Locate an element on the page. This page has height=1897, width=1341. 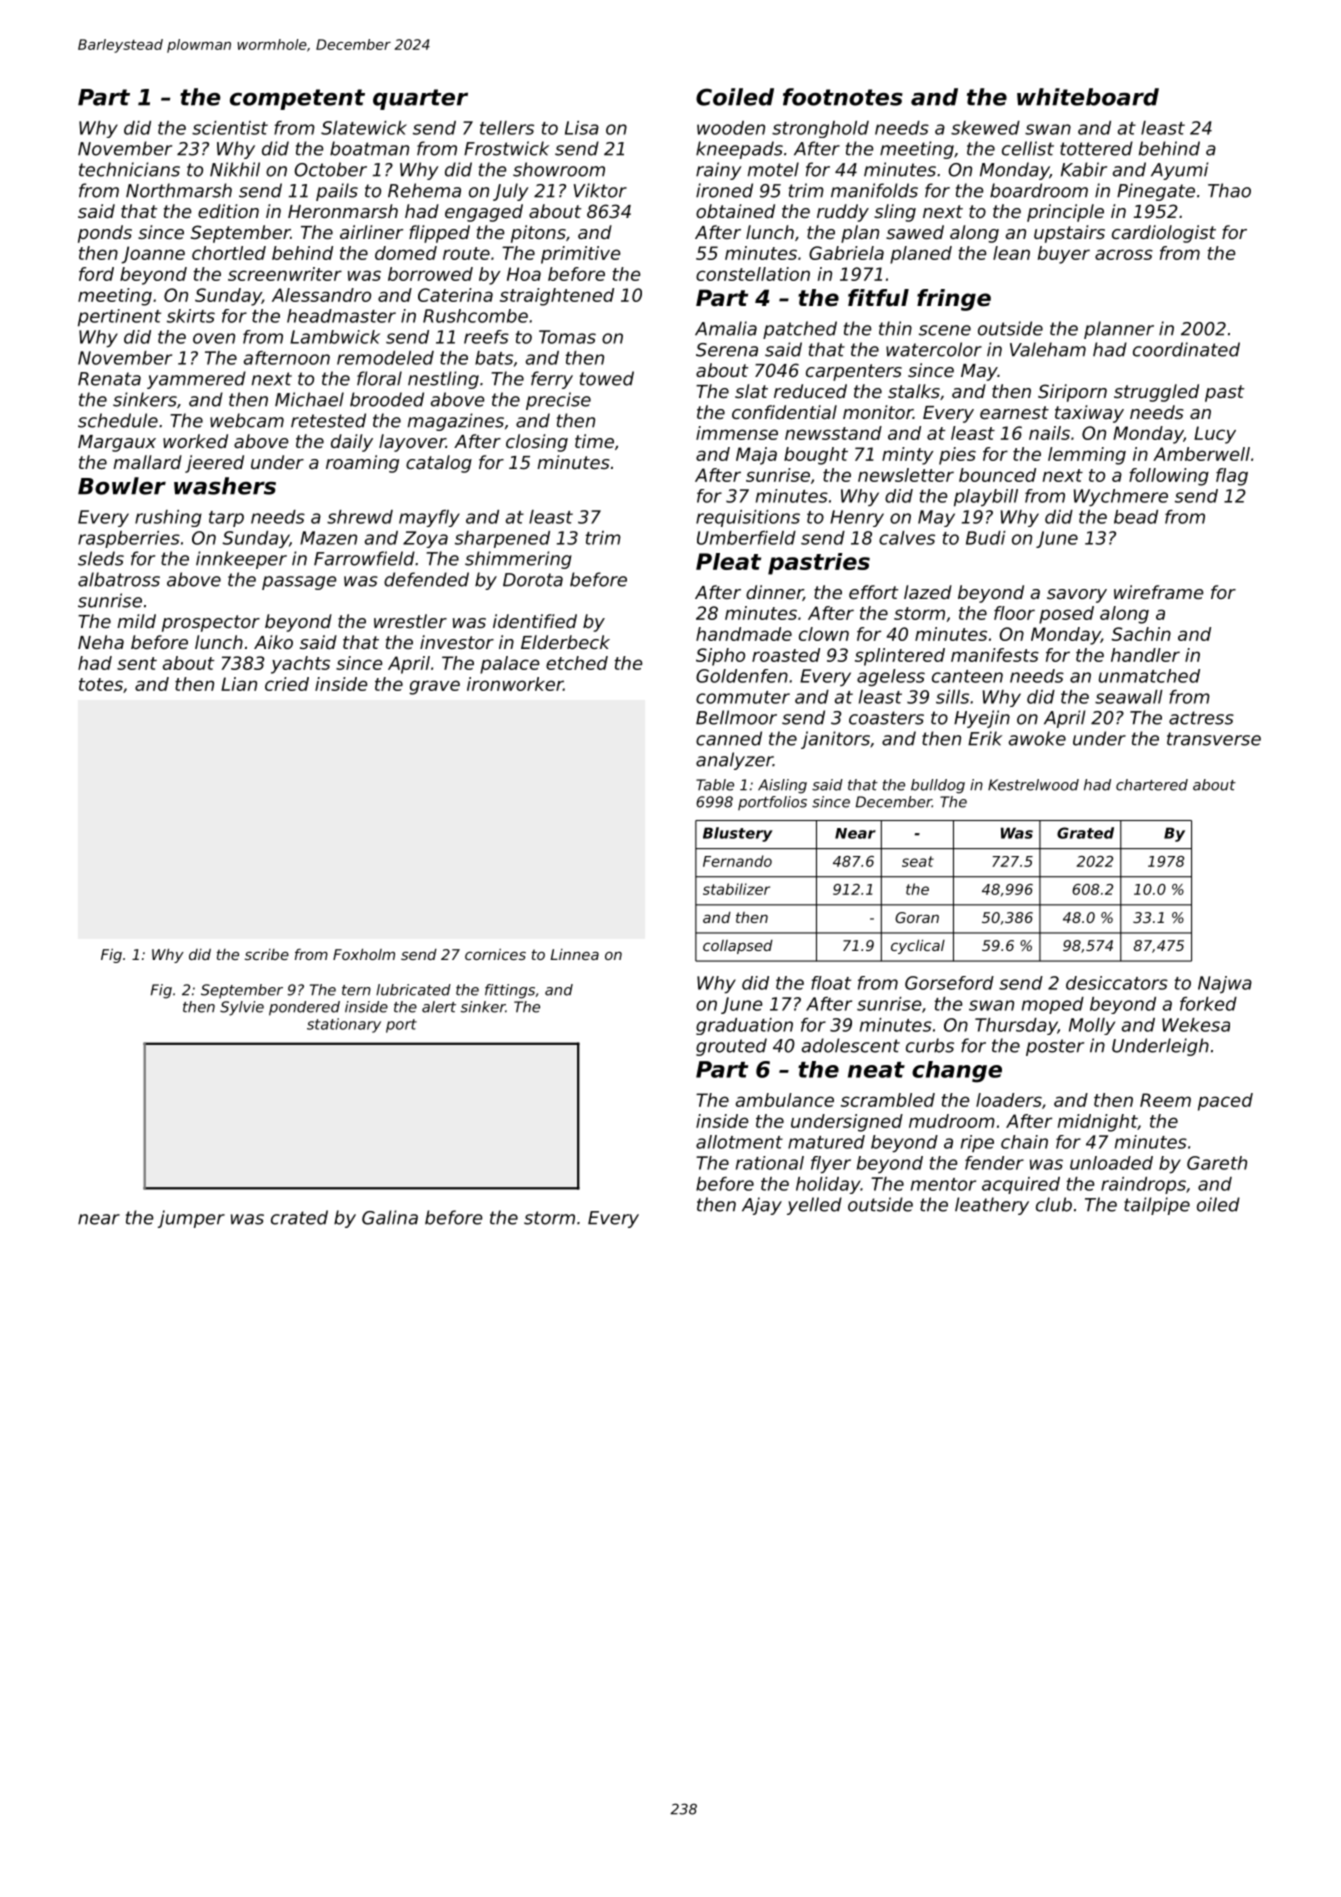
coordinated is located at coordinates (1186, 349).
